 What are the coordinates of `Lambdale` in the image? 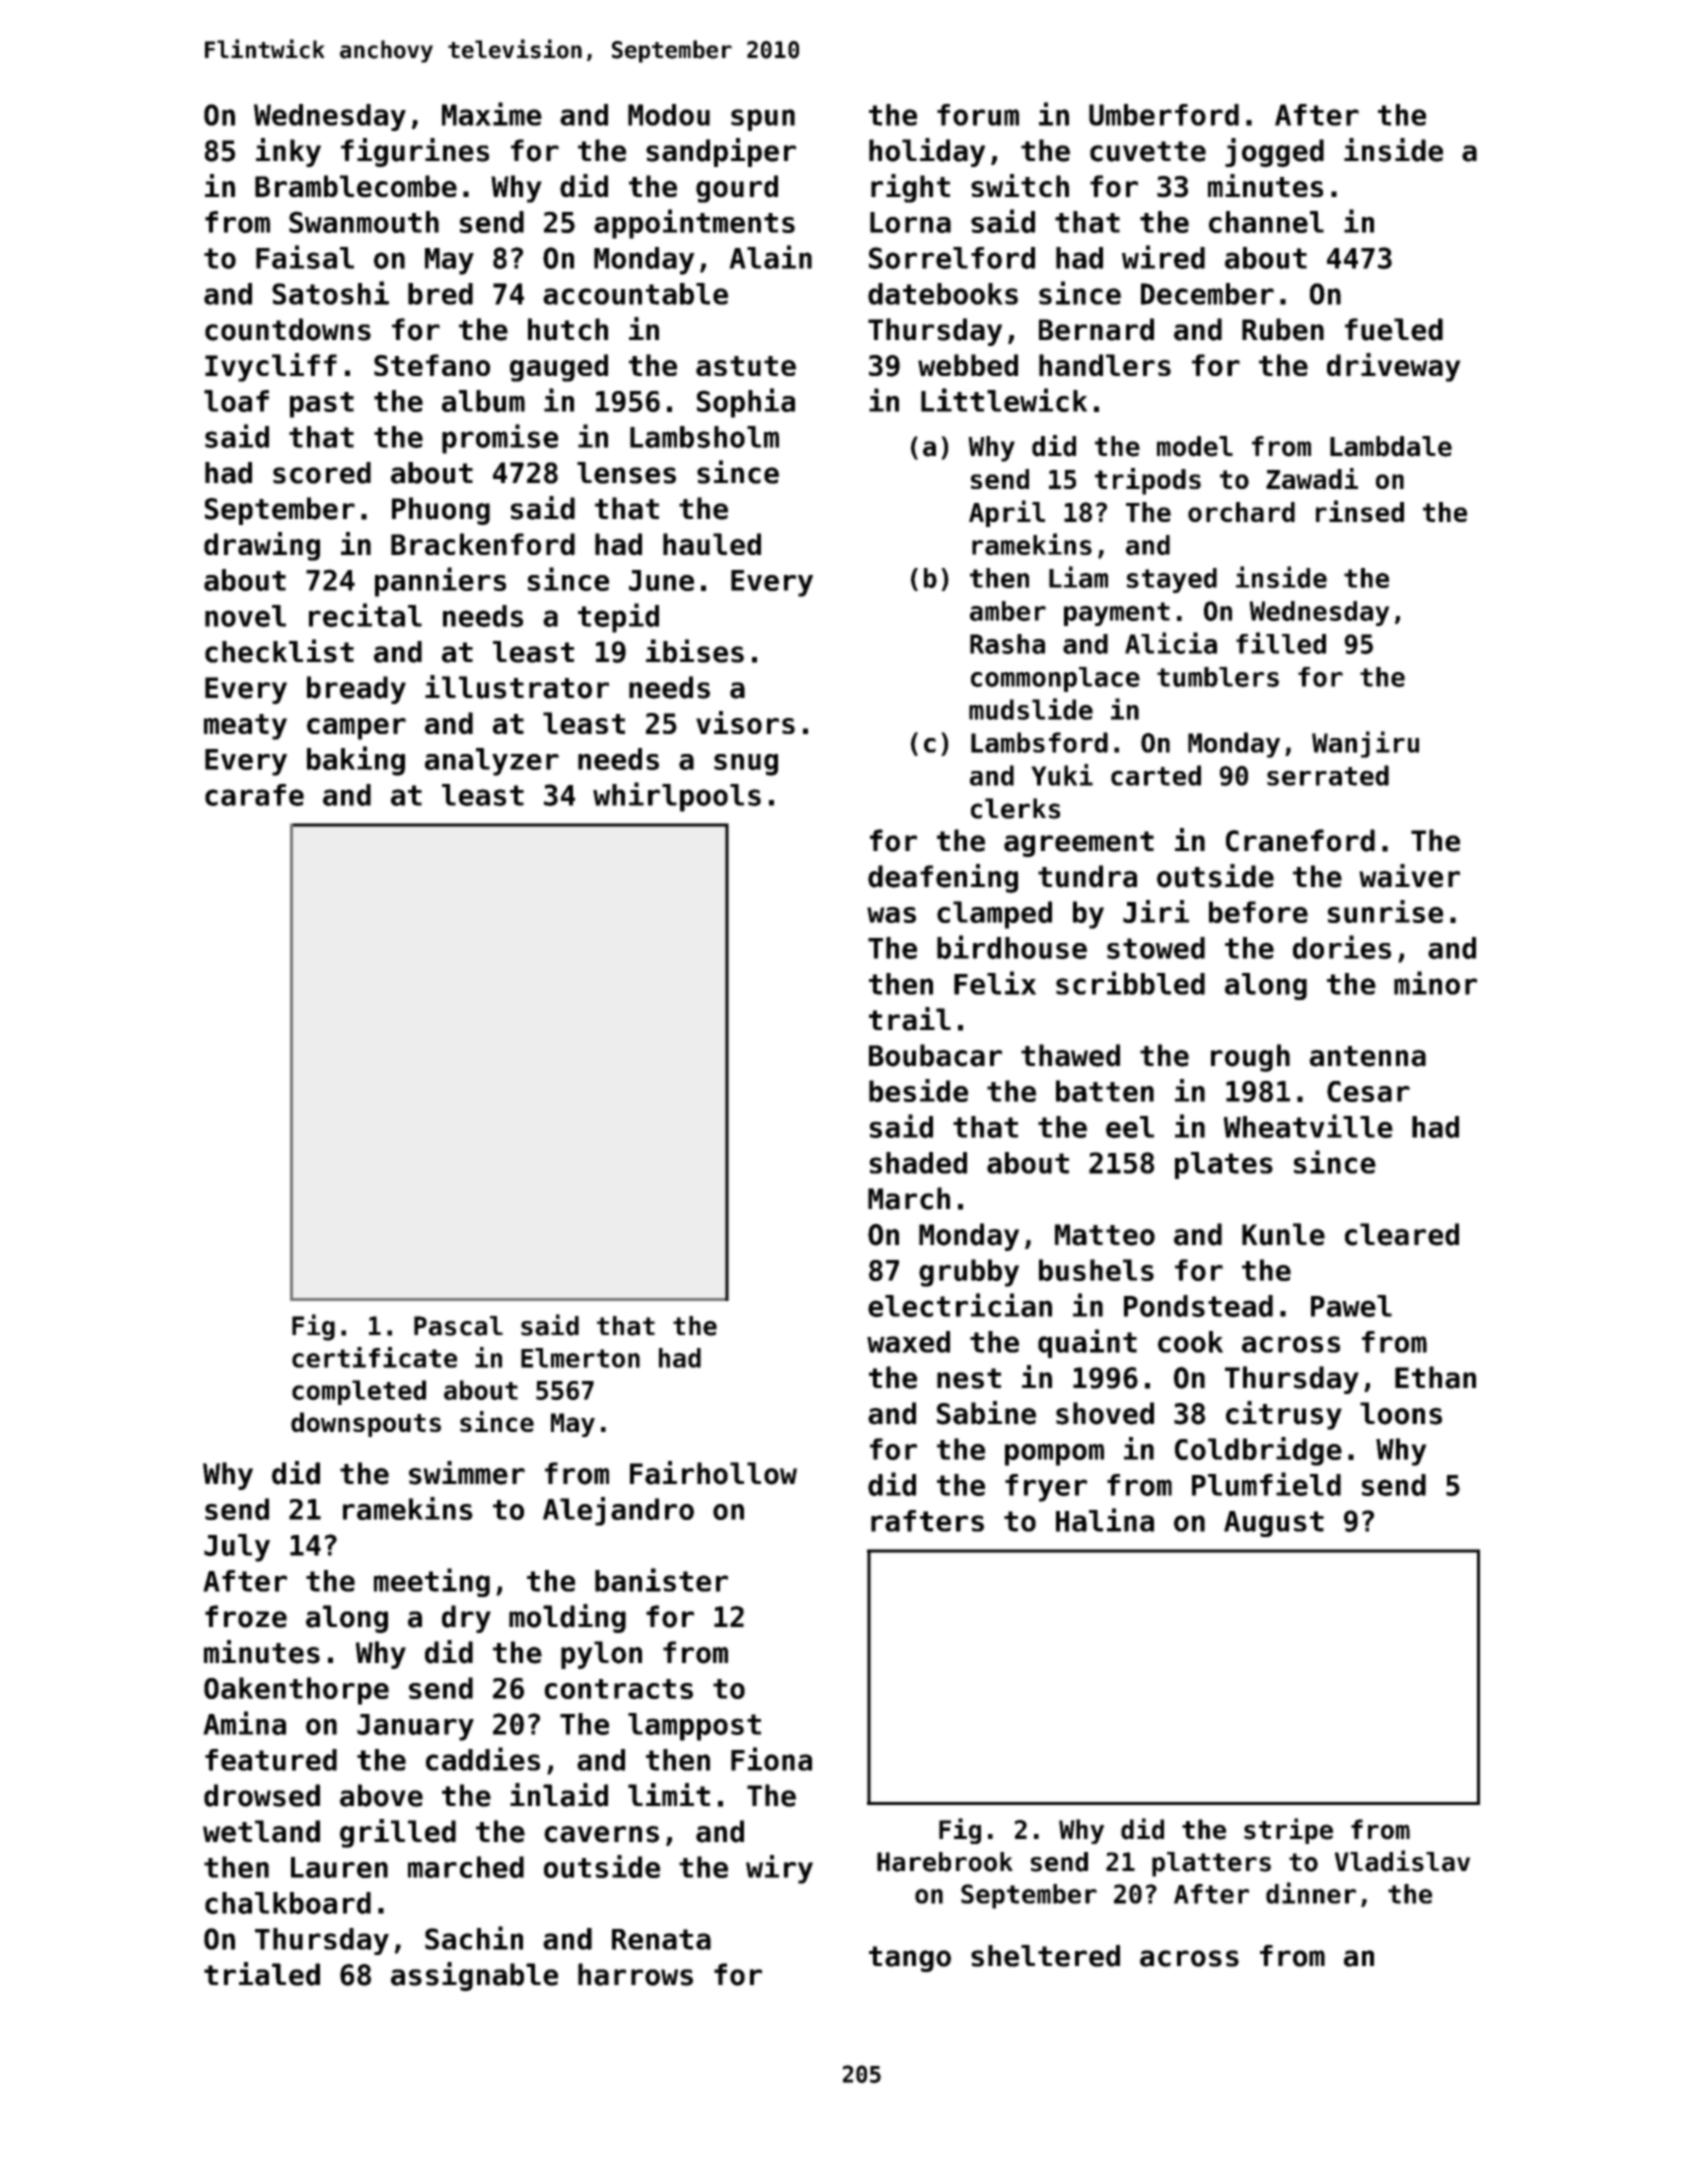 It's located at (1391, 446).
